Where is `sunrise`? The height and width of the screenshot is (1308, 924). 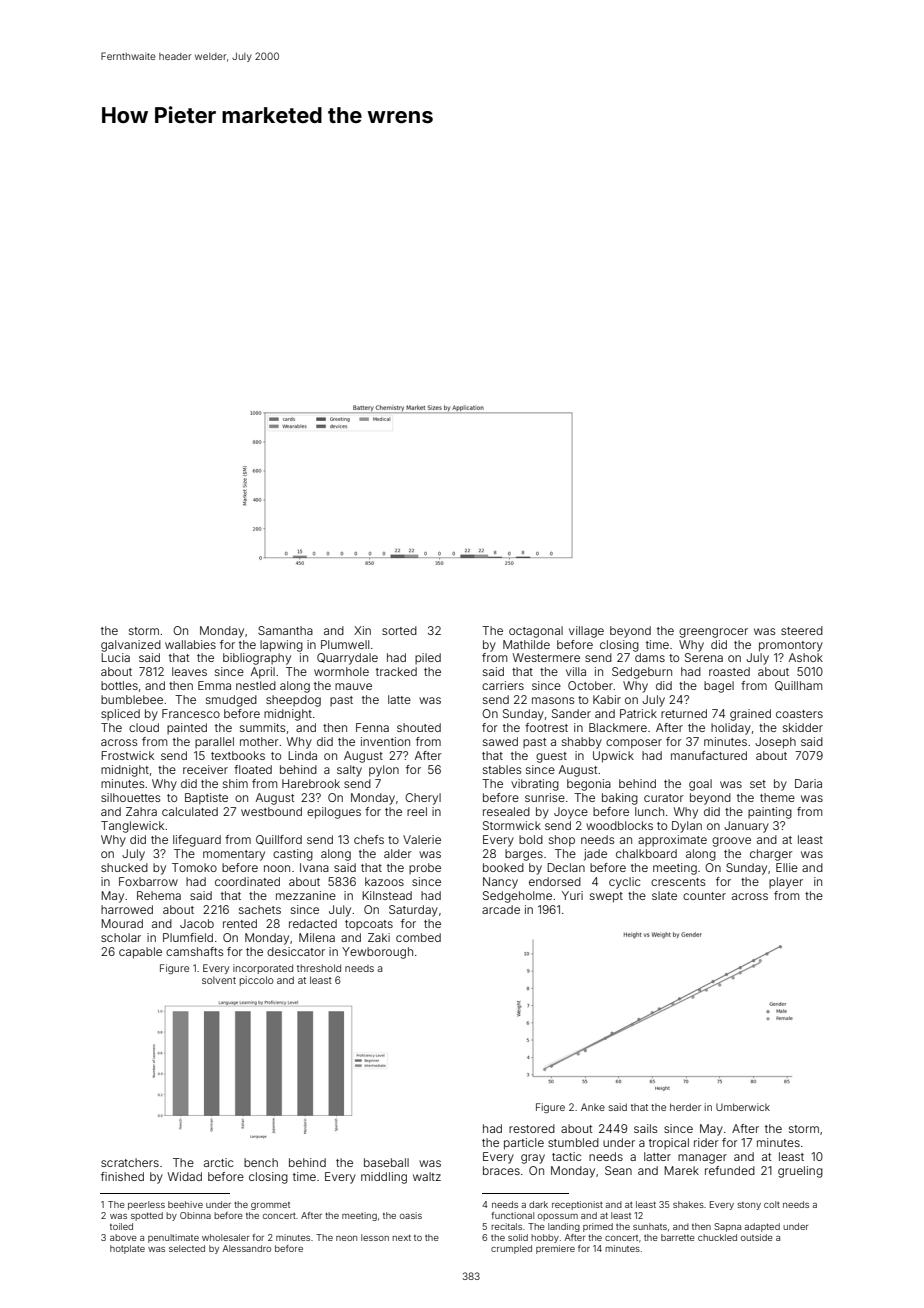 sunrise is located at coordinates (545, 797).
